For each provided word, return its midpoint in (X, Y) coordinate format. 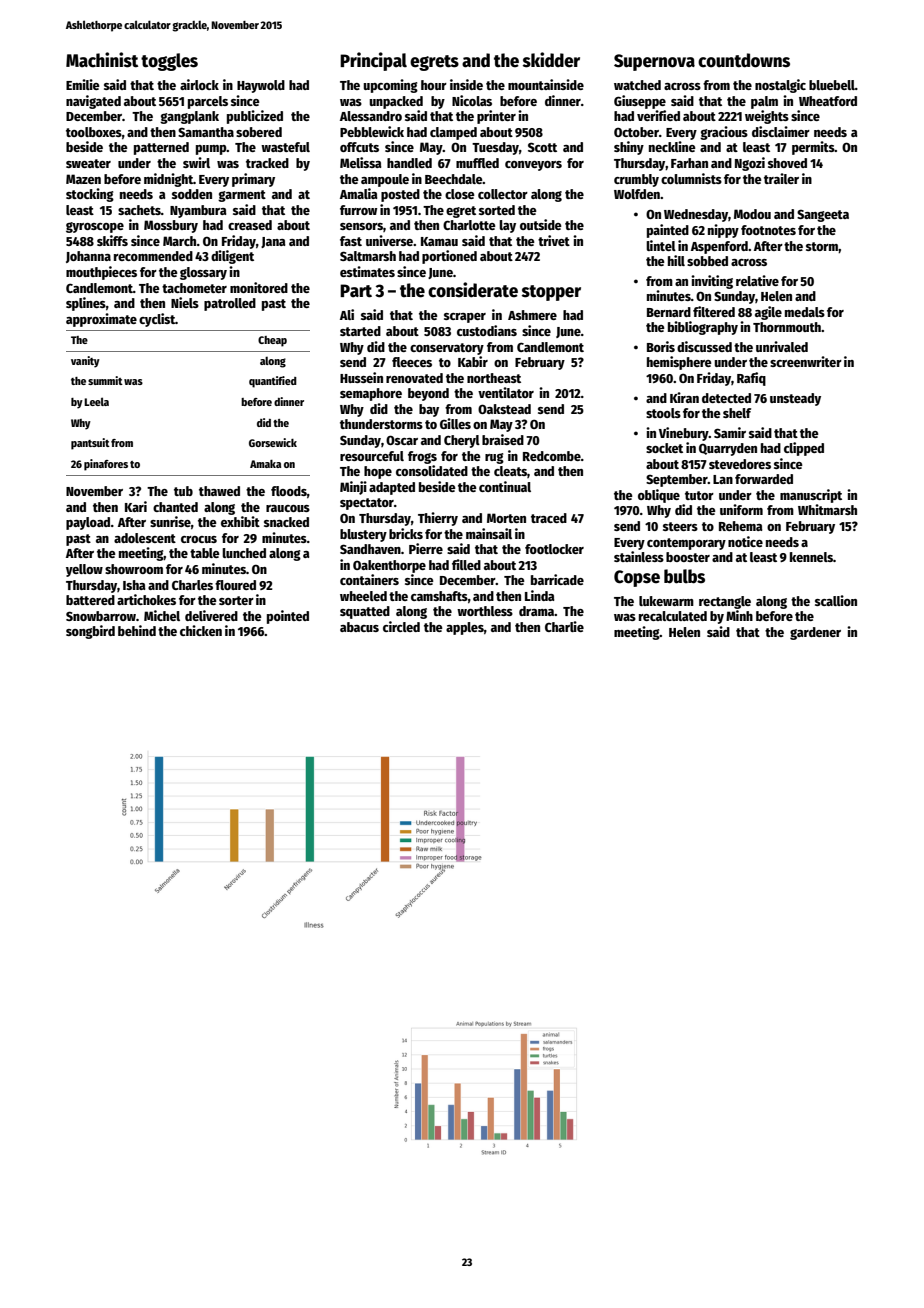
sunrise (170, 521)
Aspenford (719, 247)
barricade (557, 579)
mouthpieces (101, 273)
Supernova (654, 62)
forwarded (764, 479)
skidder (551, 60)
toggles (169, 62)
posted (400, 195)
